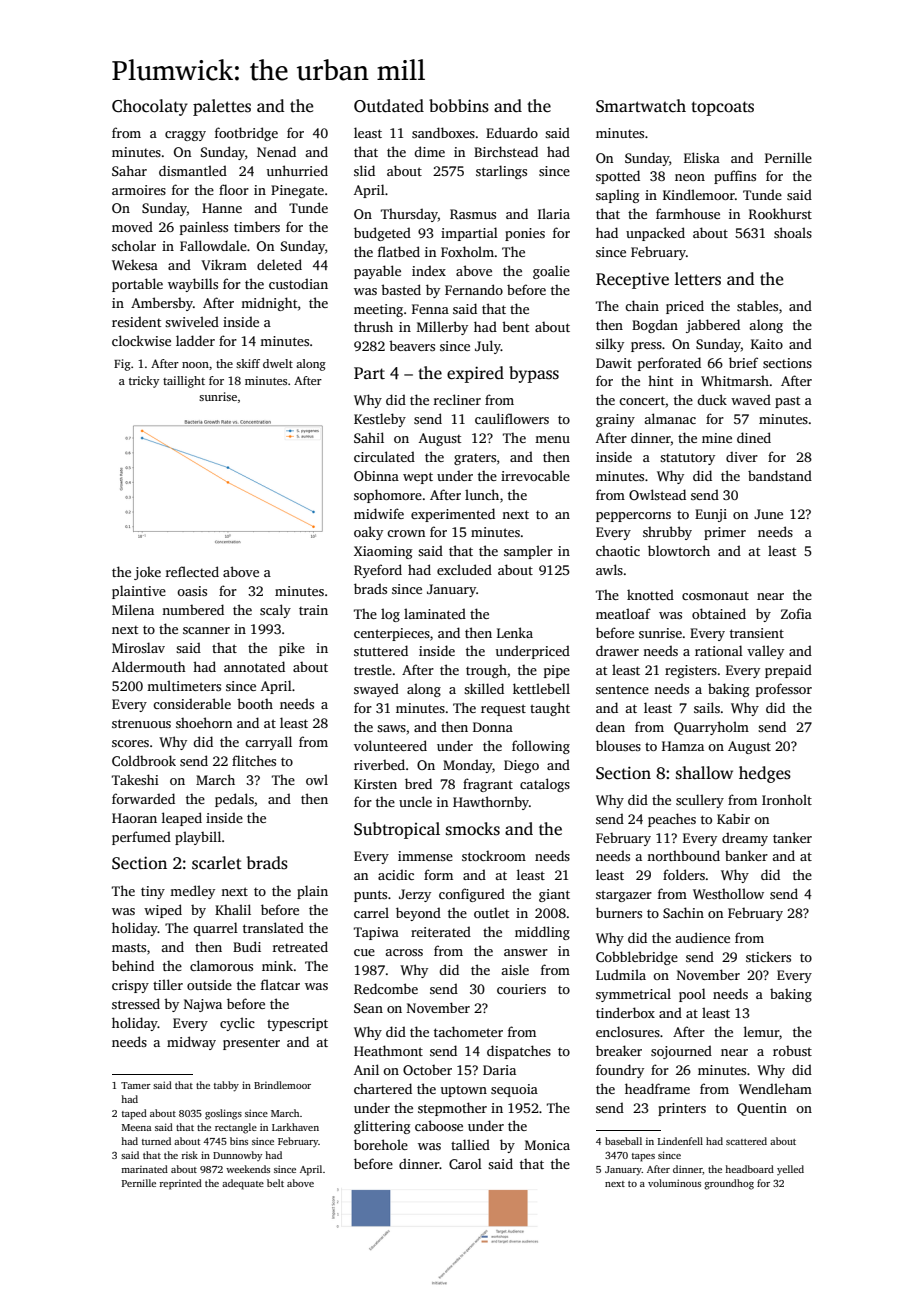  What do you see at coordinates (144, 382) in the page?
I see `tricky` at bounding box center [144, 382].
